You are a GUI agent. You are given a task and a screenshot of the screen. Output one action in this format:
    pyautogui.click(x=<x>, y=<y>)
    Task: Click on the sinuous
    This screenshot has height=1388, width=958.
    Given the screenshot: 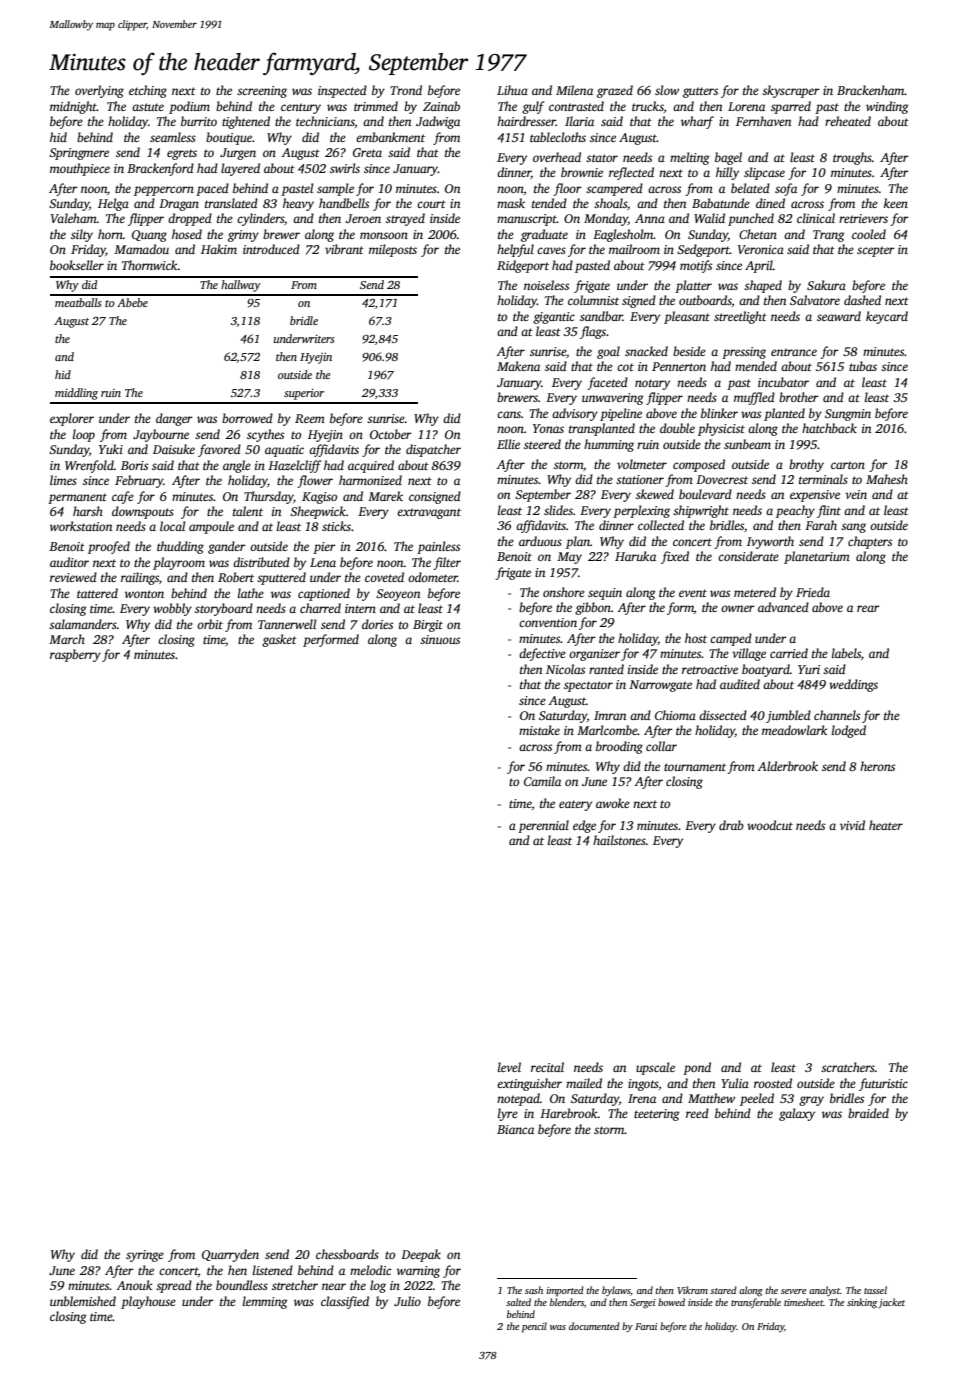 What is the action you would take?
    pyautogui.click(x=440, y=639)
